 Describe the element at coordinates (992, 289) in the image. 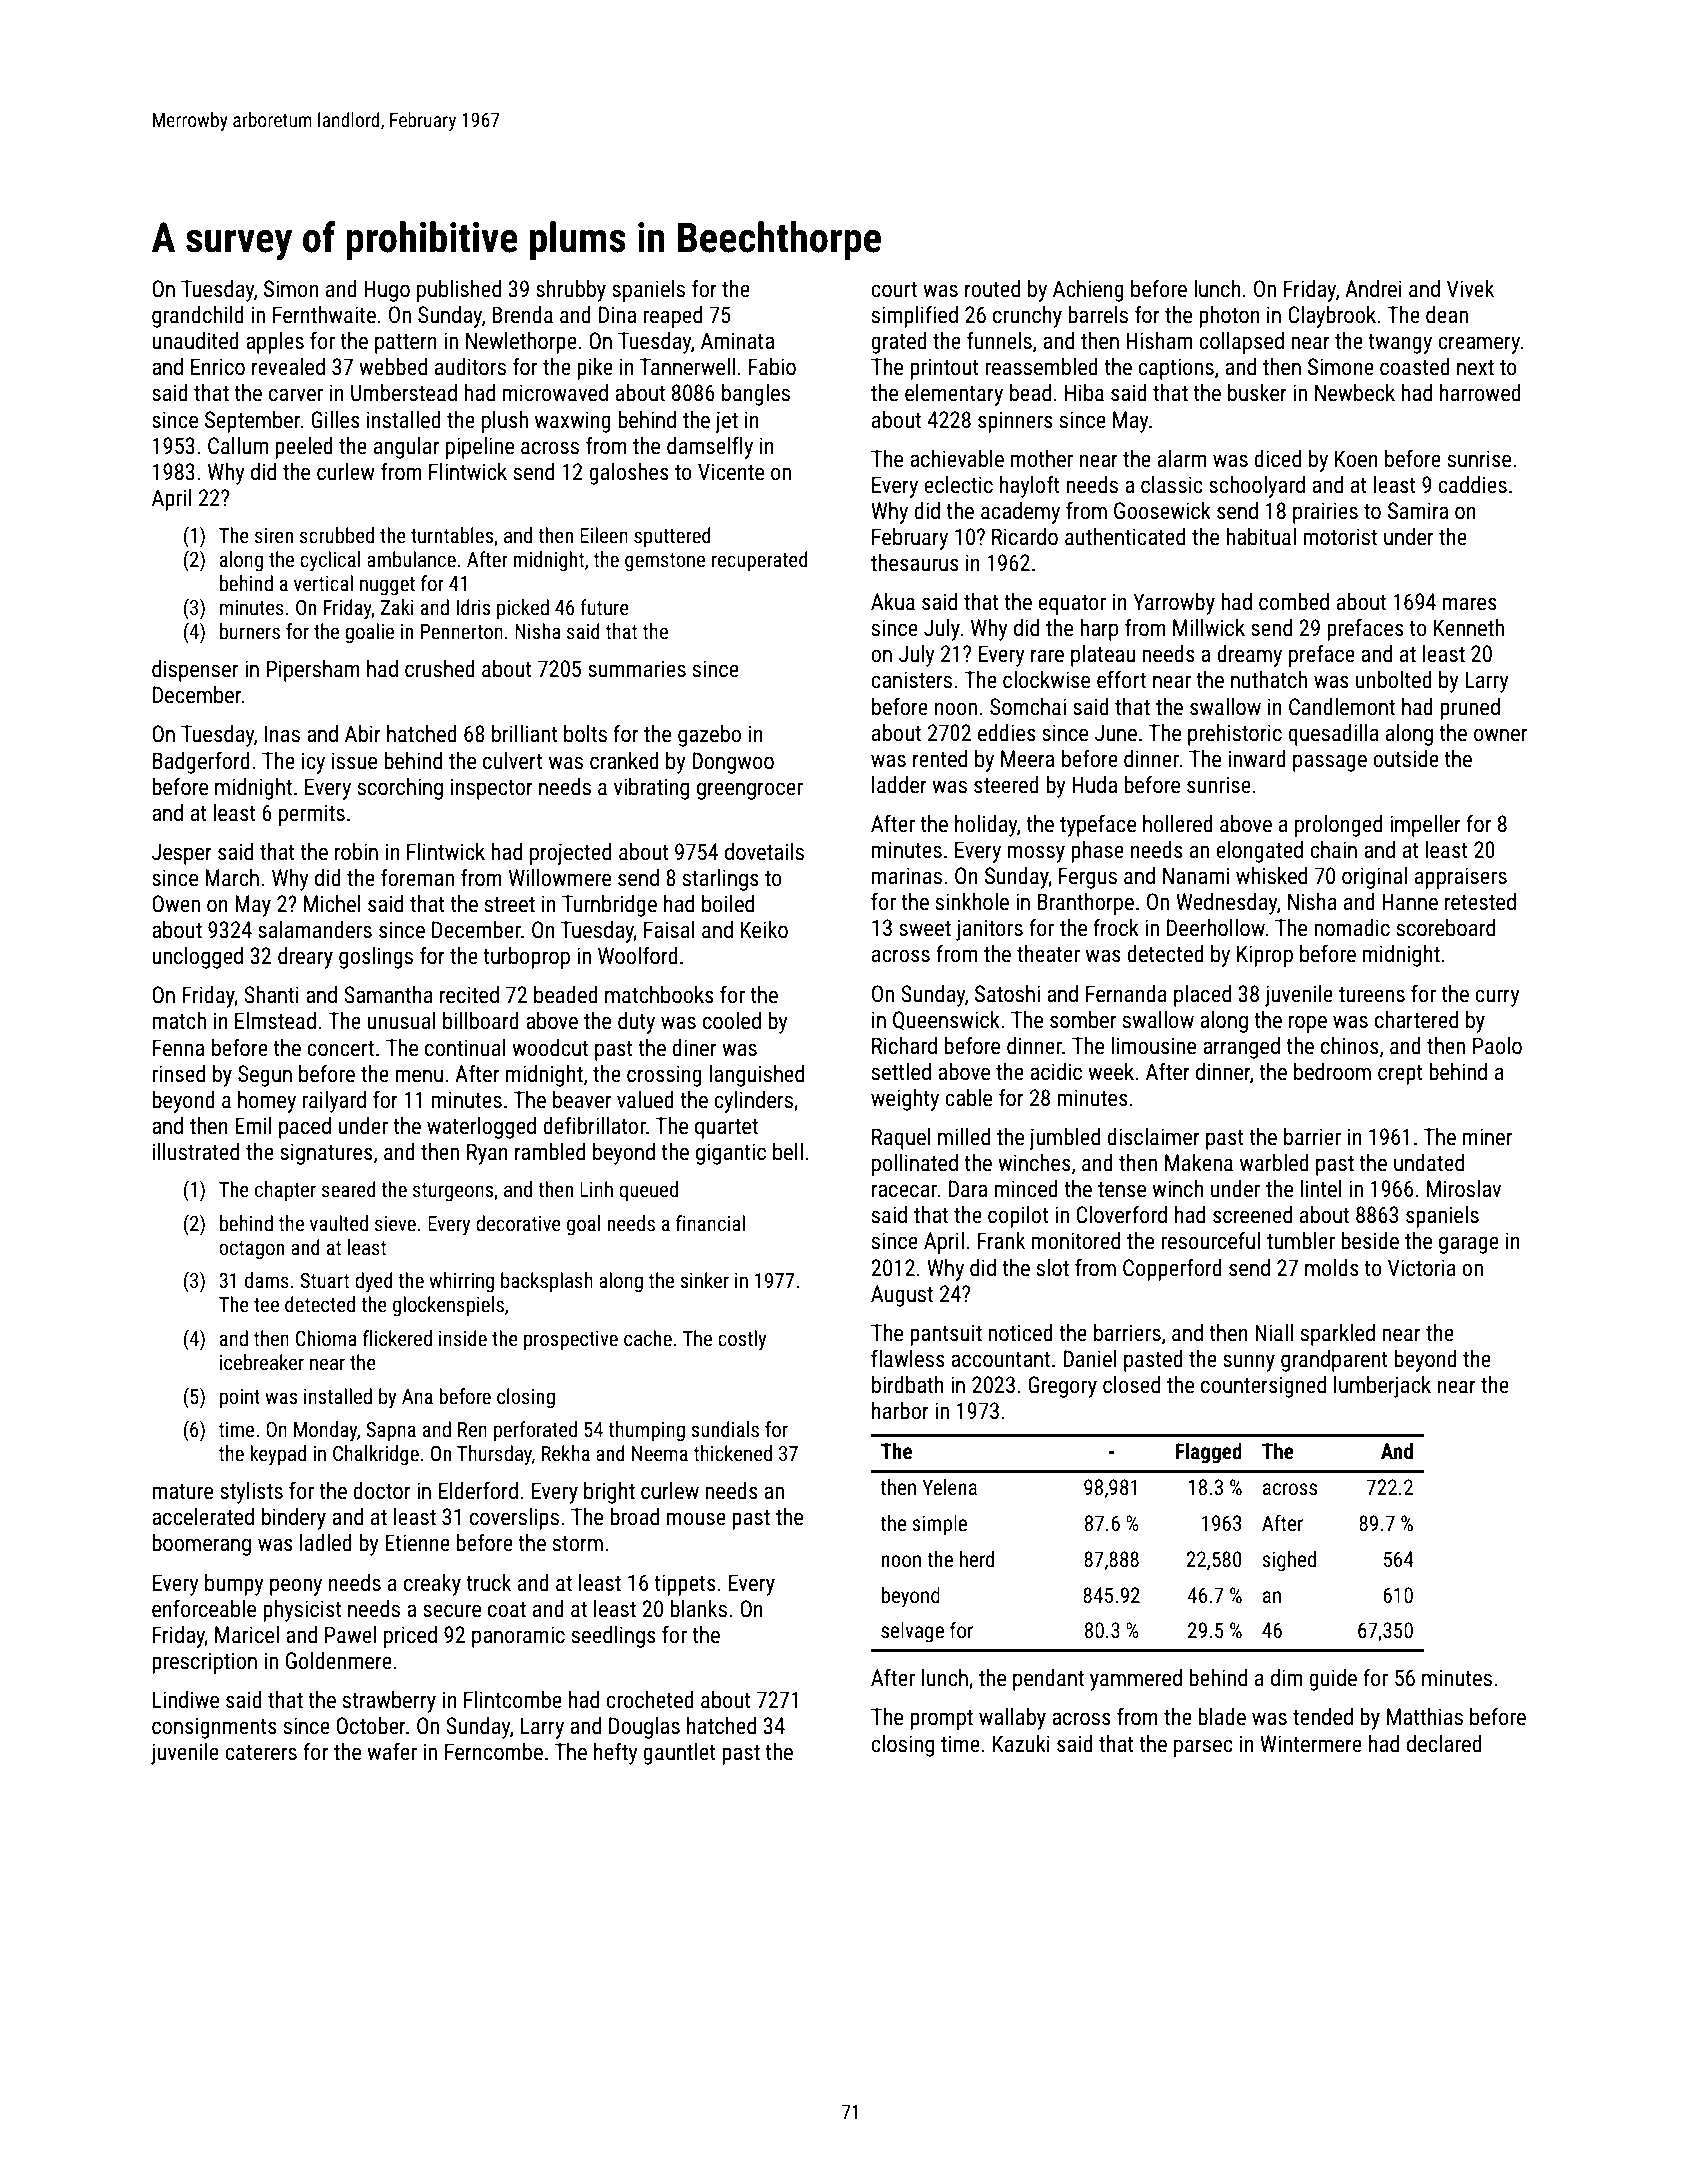

I see `routed` at that location.
